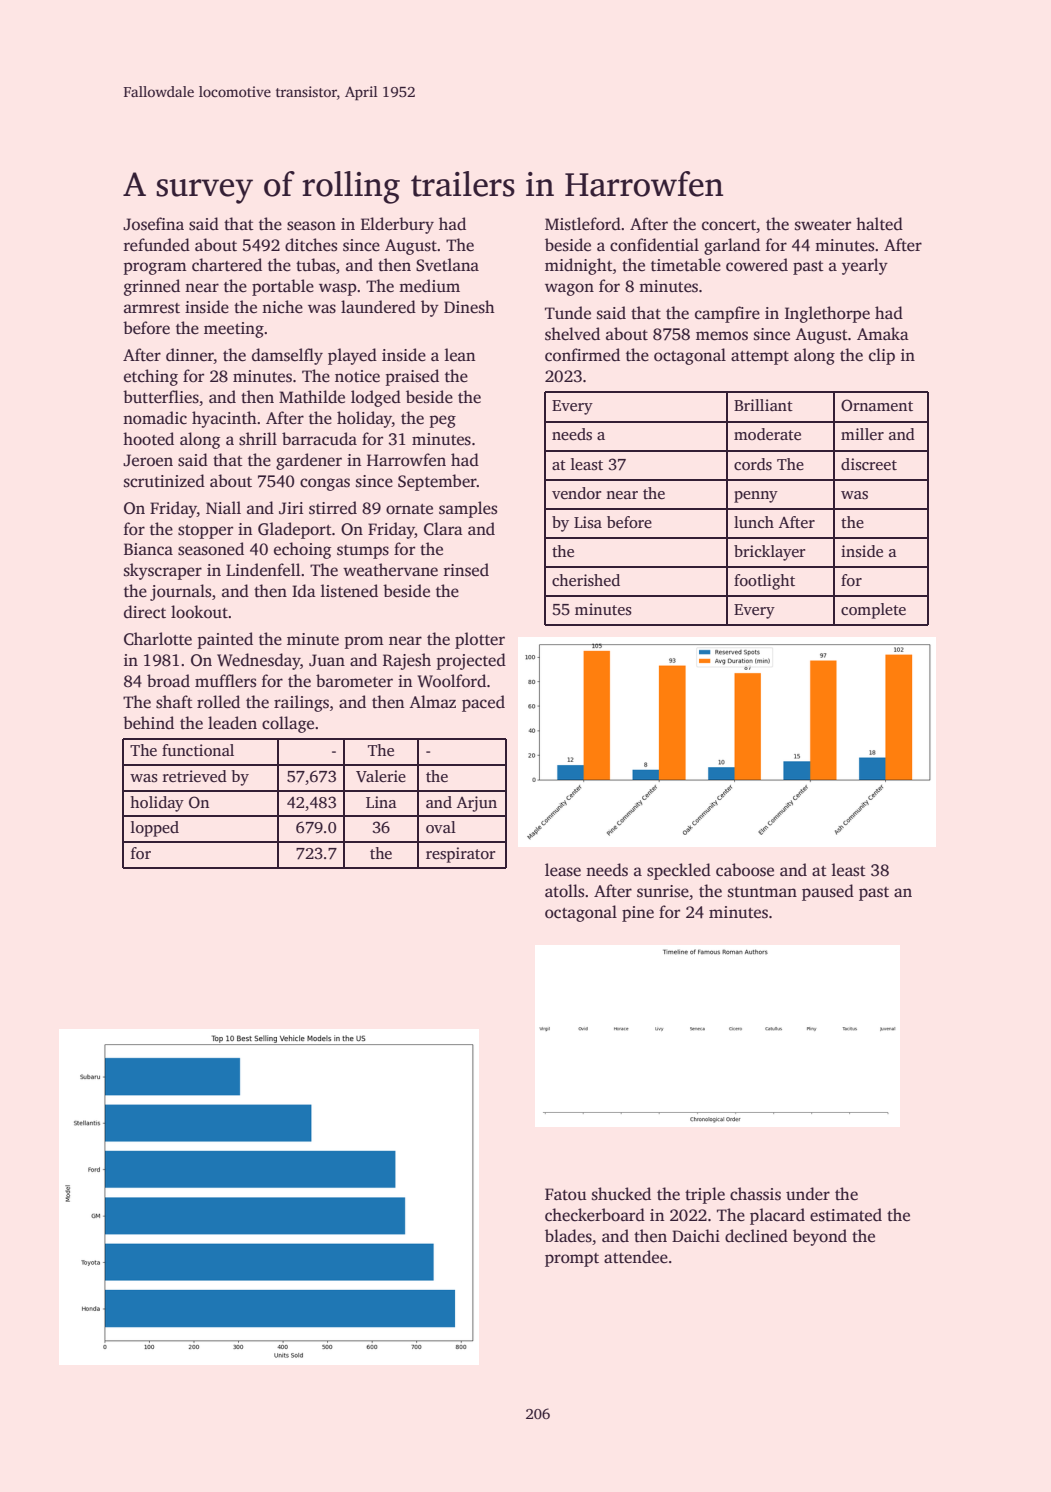  I want to click on lopped, so click(155, 829).
